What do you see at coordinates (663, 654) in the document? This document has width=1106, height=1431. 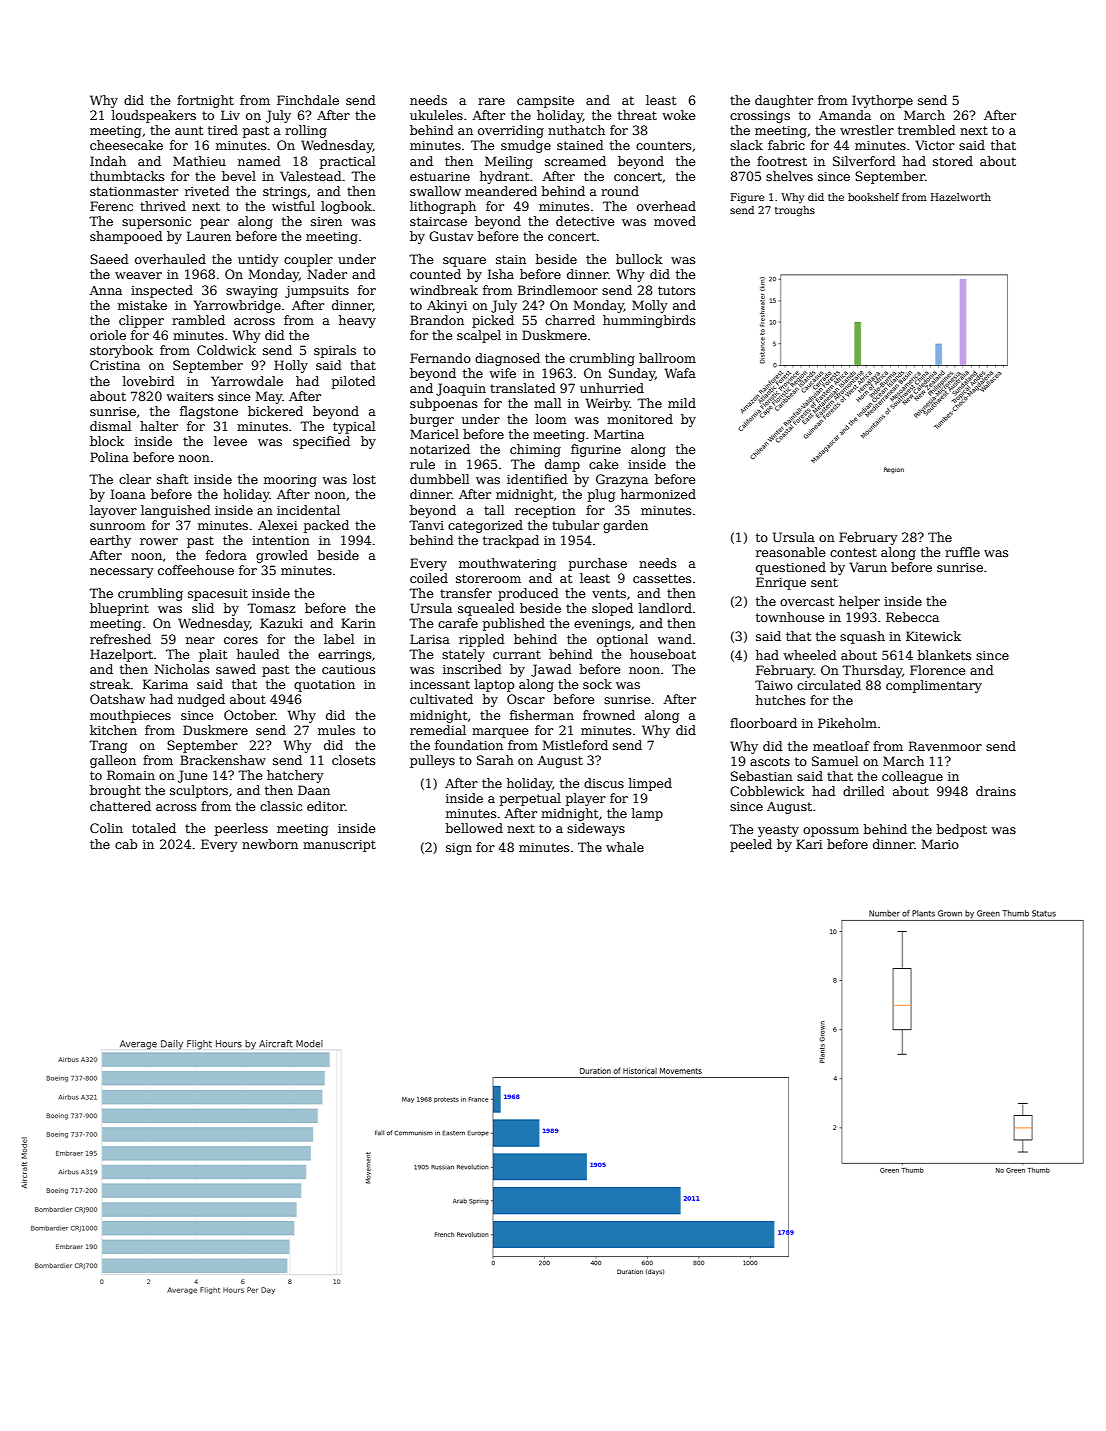 I see `houseboat` at bounding box center [663, 654].
